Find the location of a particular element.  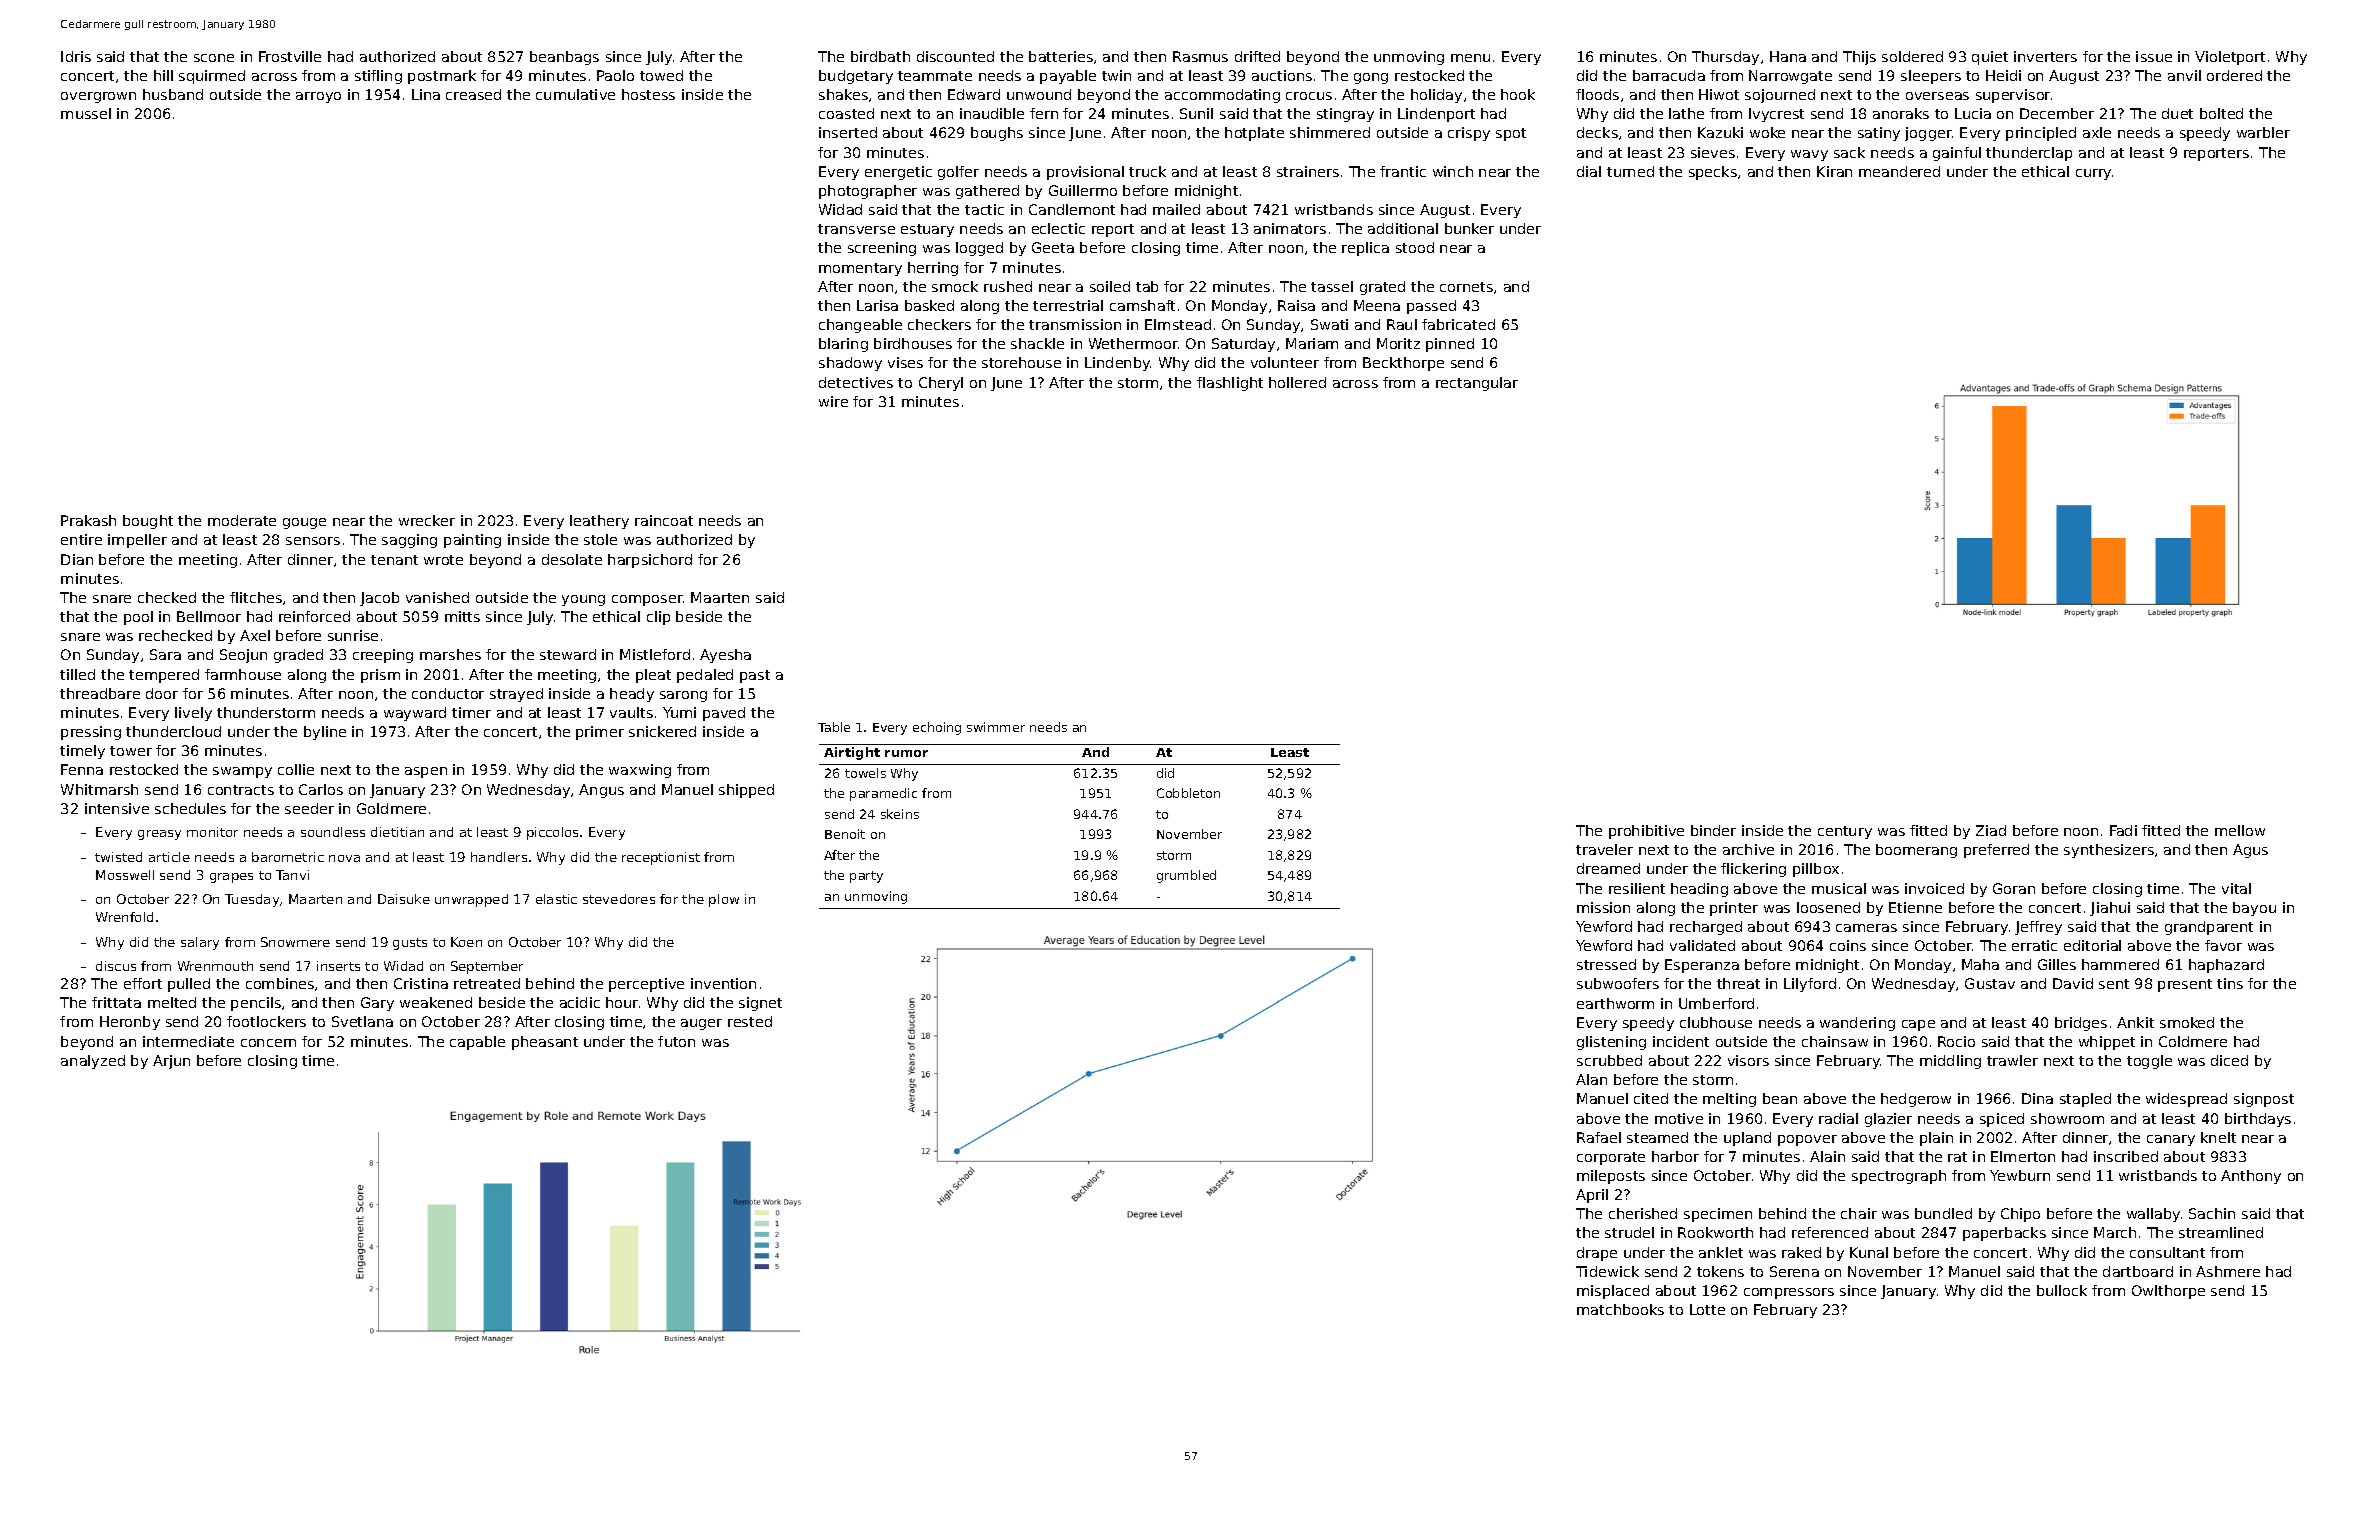

Cobbleton is located at coordinates (1188, 793).
